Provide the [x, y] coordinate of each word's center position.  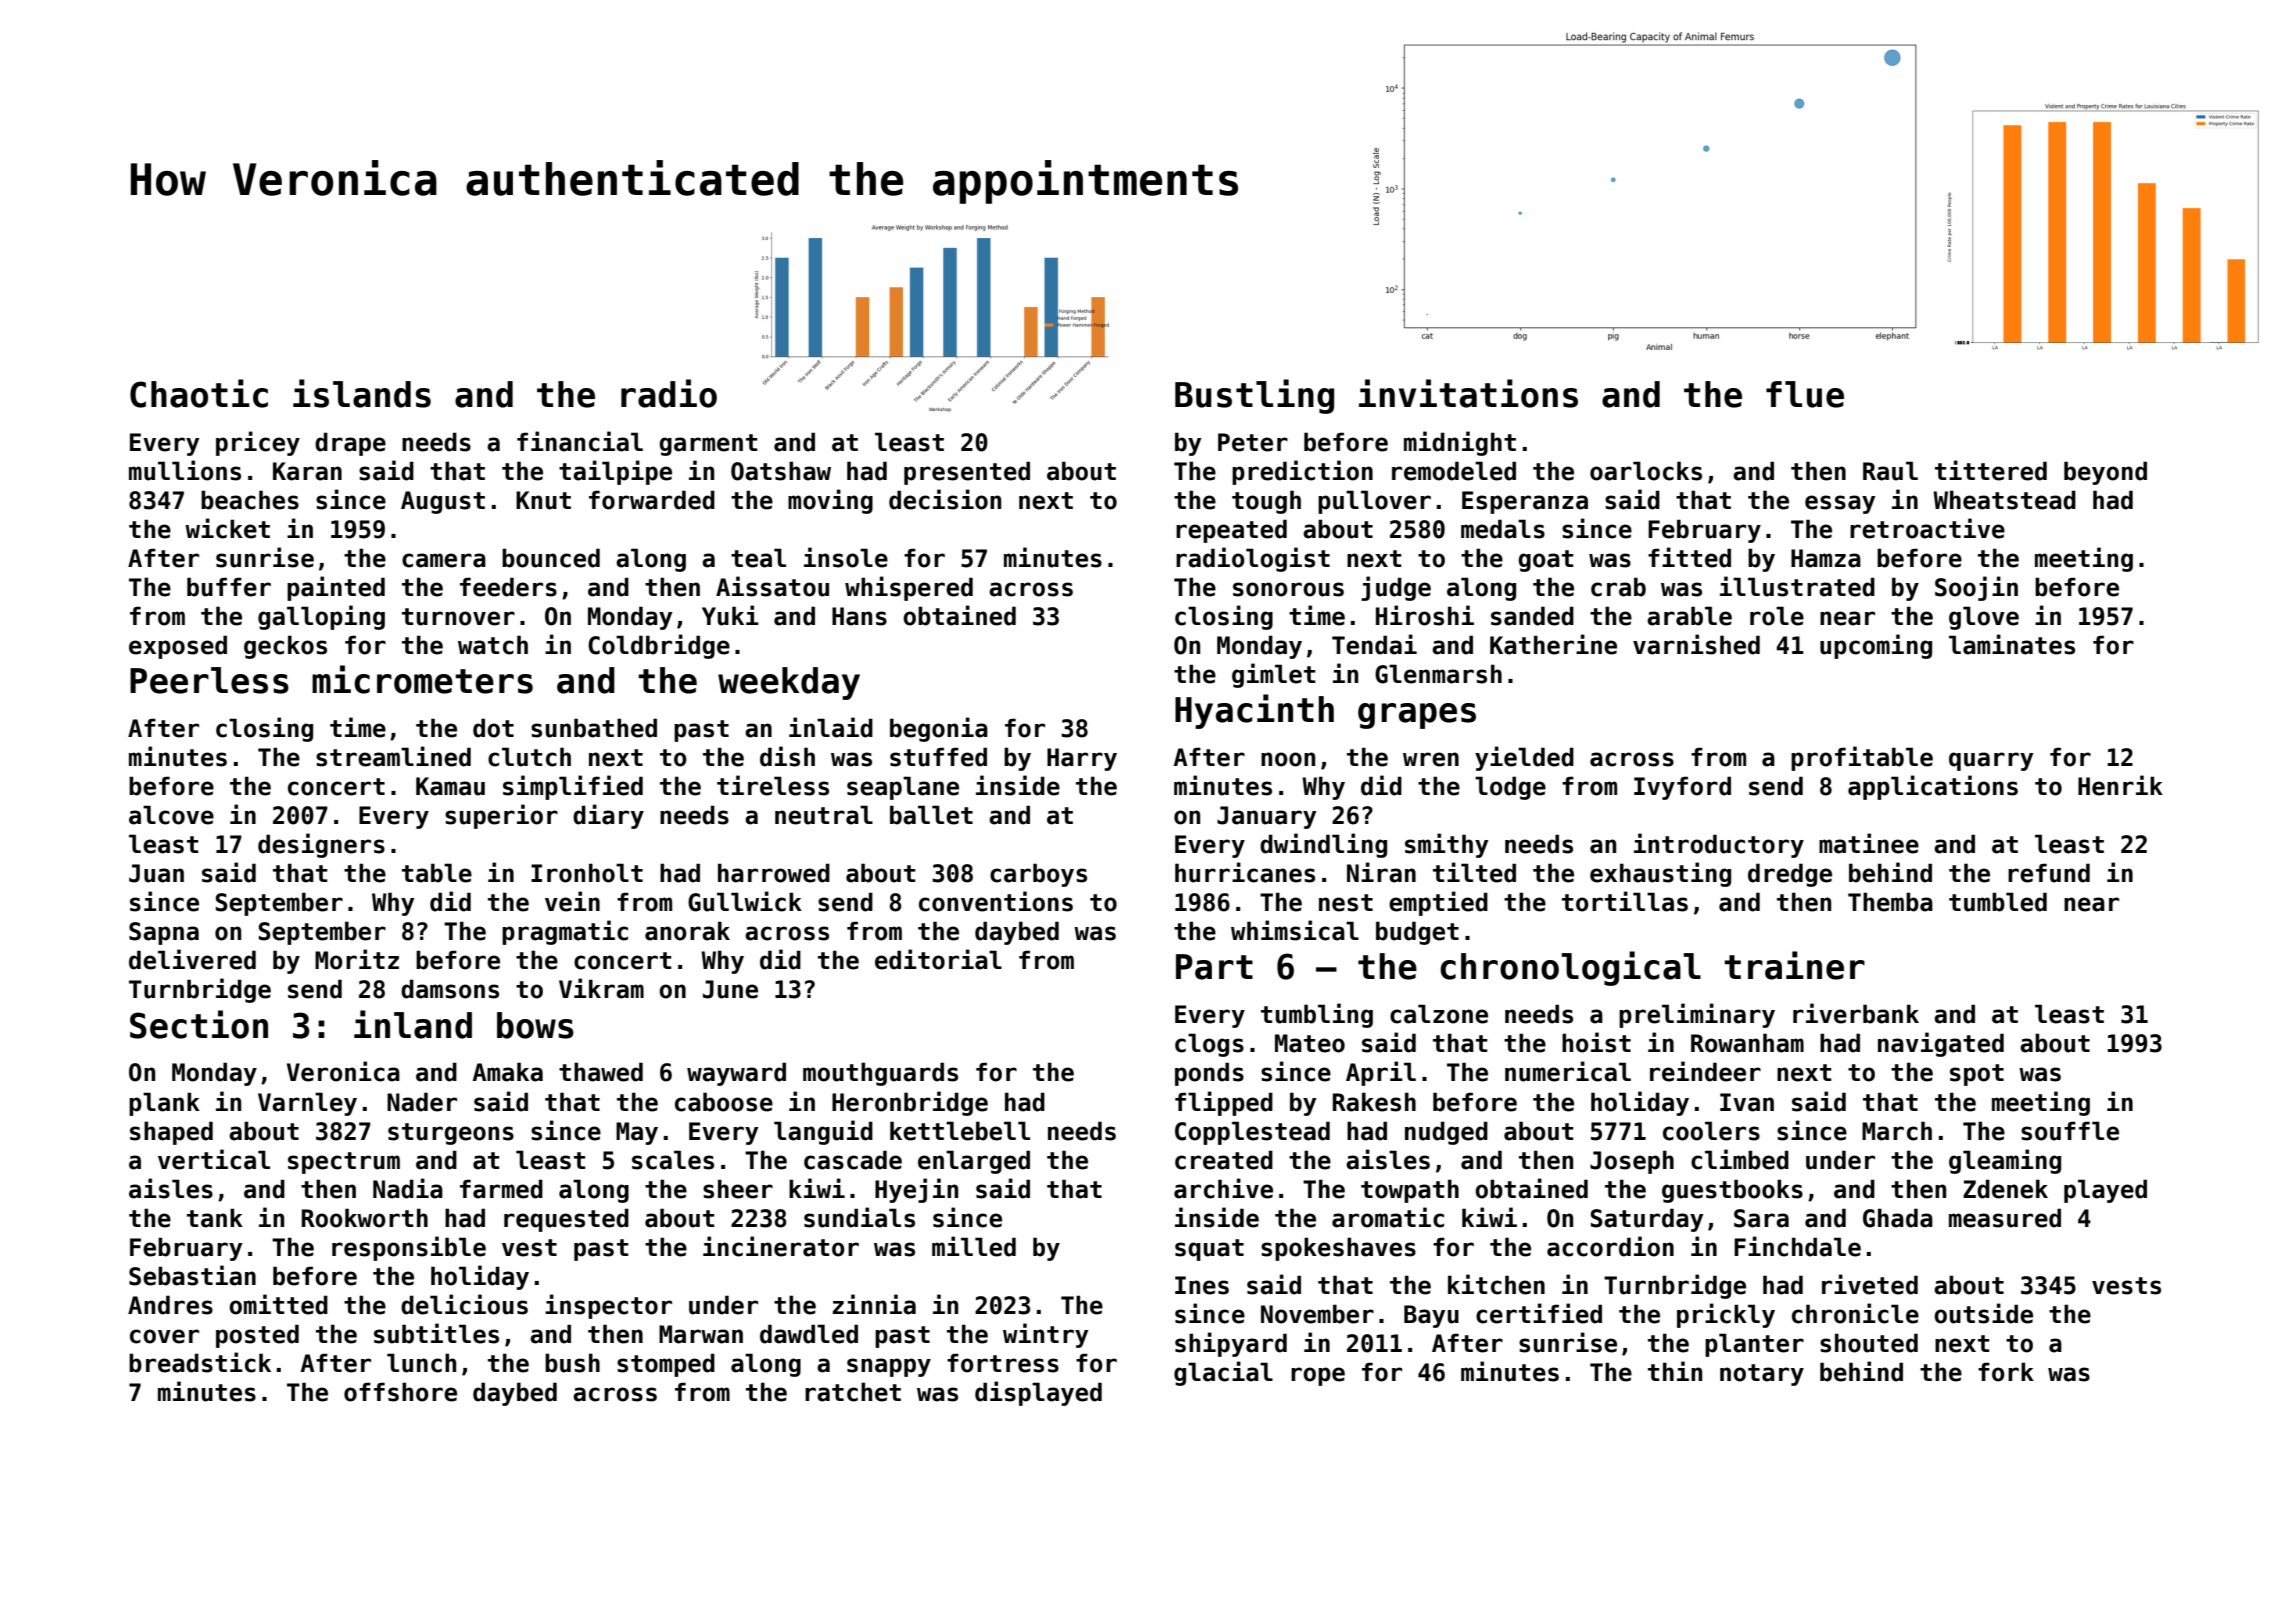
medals [1503, 529]
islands [362, 393]
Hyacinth [1254, 711]
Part [1214, 967]
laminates [2012, 644]
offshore [400, 1392]
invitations [1468, 393]
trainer [1794, 965]
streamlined [393, 756]
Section [199, 1024]
